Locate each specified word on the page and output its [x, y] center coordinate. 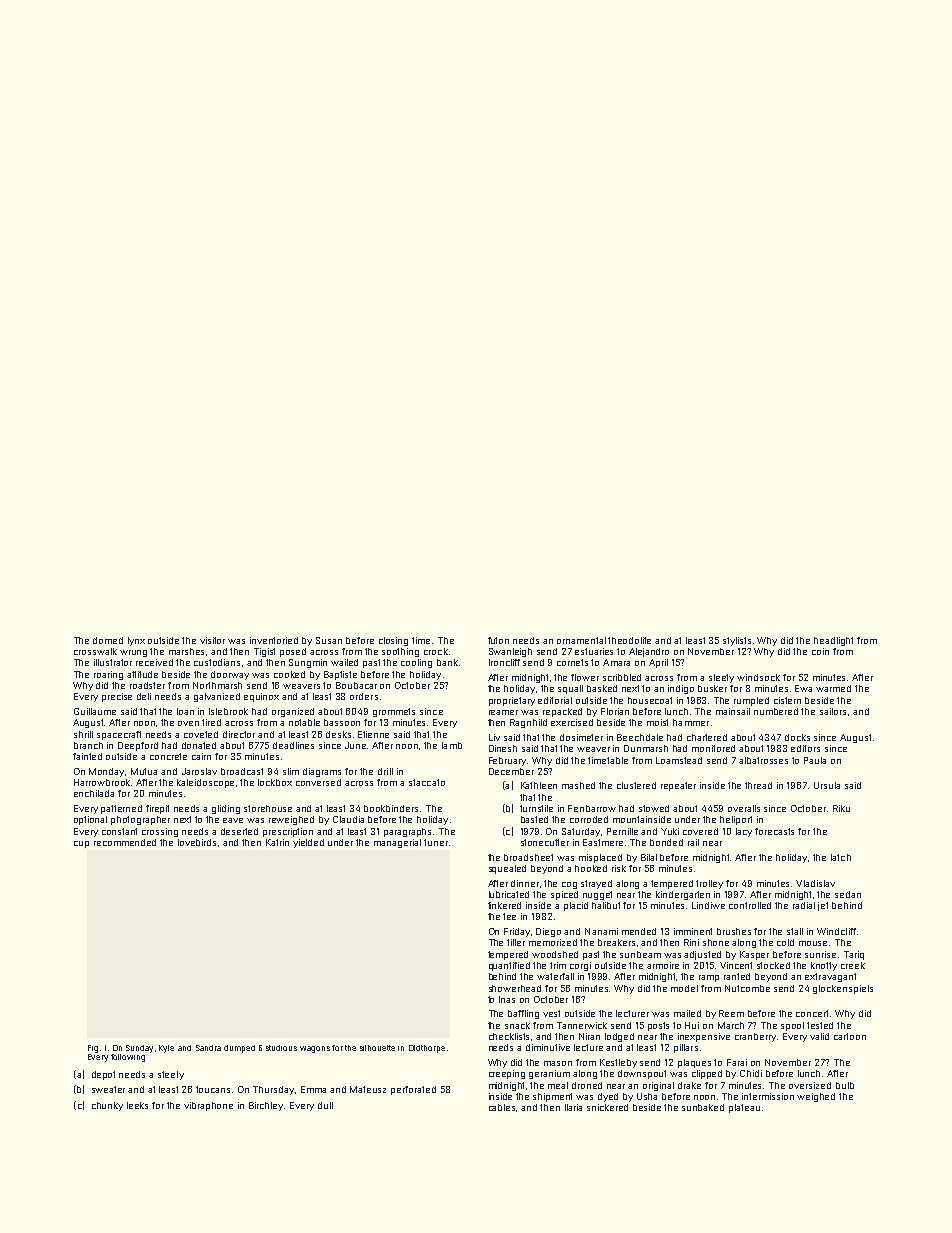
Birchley [266, 1106]
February [508, 761]
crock [436, 651]
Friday [517, 932]
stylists [737, 641]
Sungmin [308, 663]
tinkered [504, 905]
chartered [707, 737]
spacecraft [119, 735]
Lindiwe [708, 905]
